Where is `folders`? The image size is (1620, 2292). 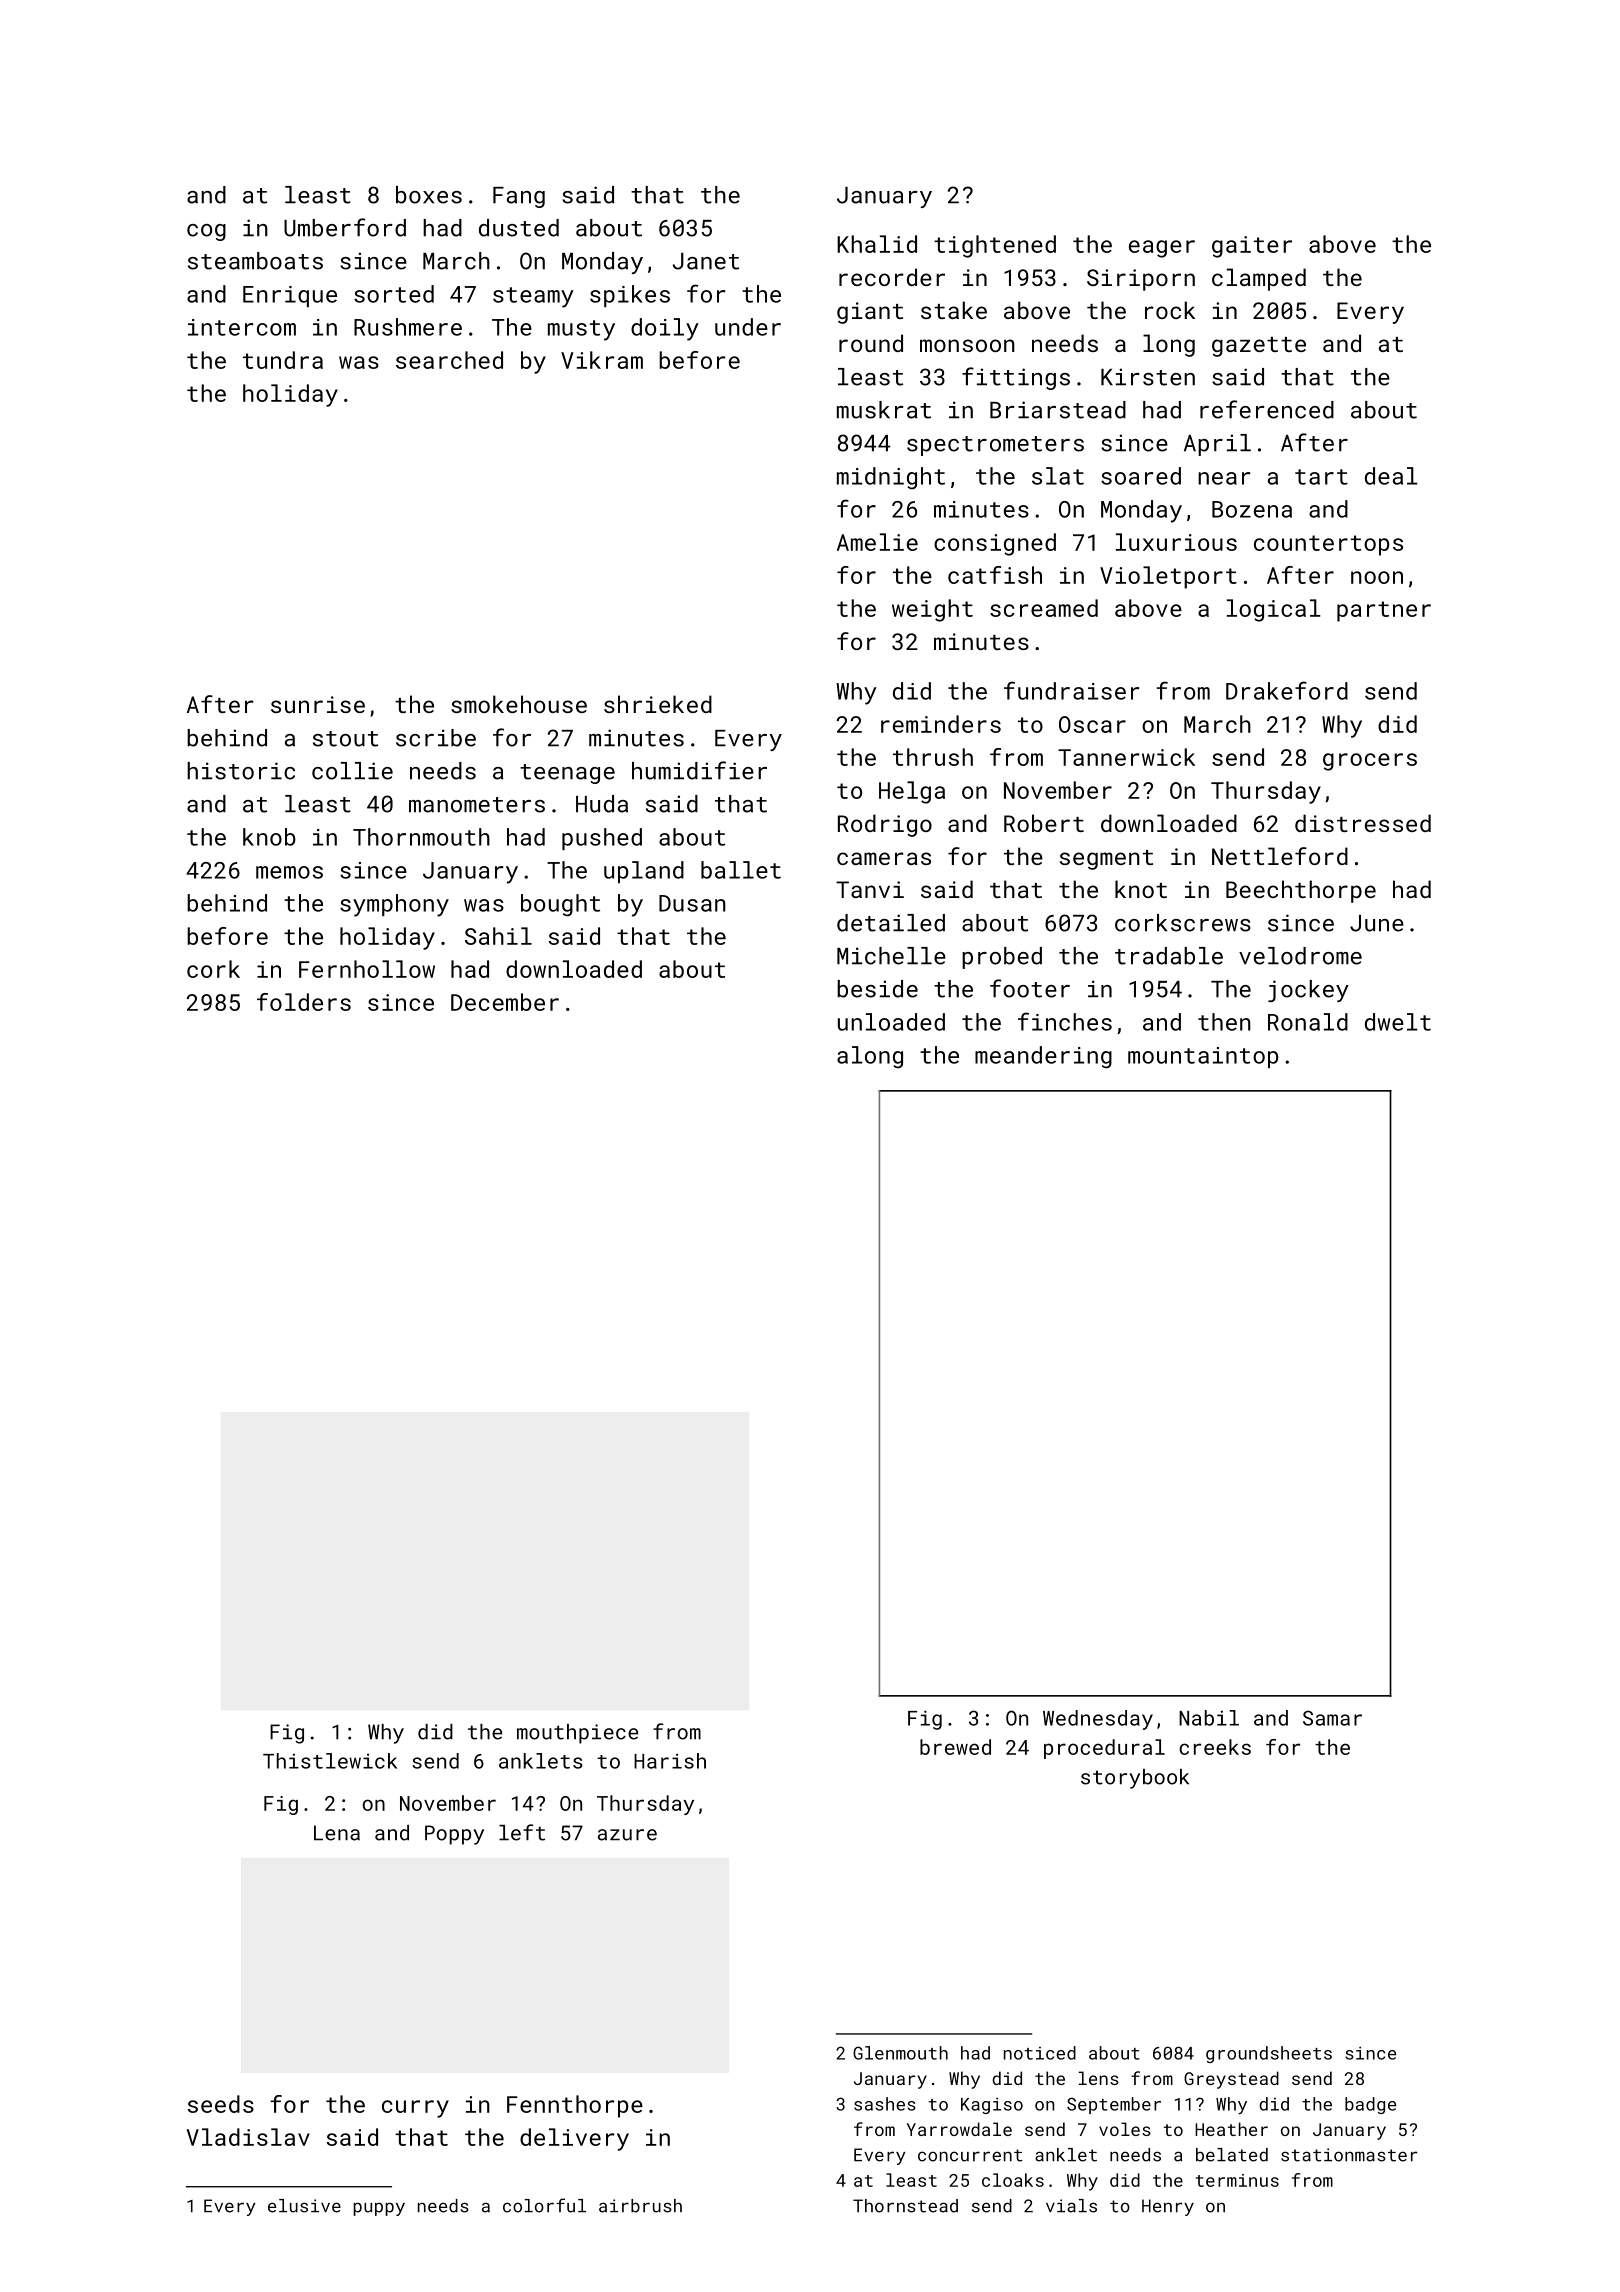
folders is located at coordinates (304, 1002).
